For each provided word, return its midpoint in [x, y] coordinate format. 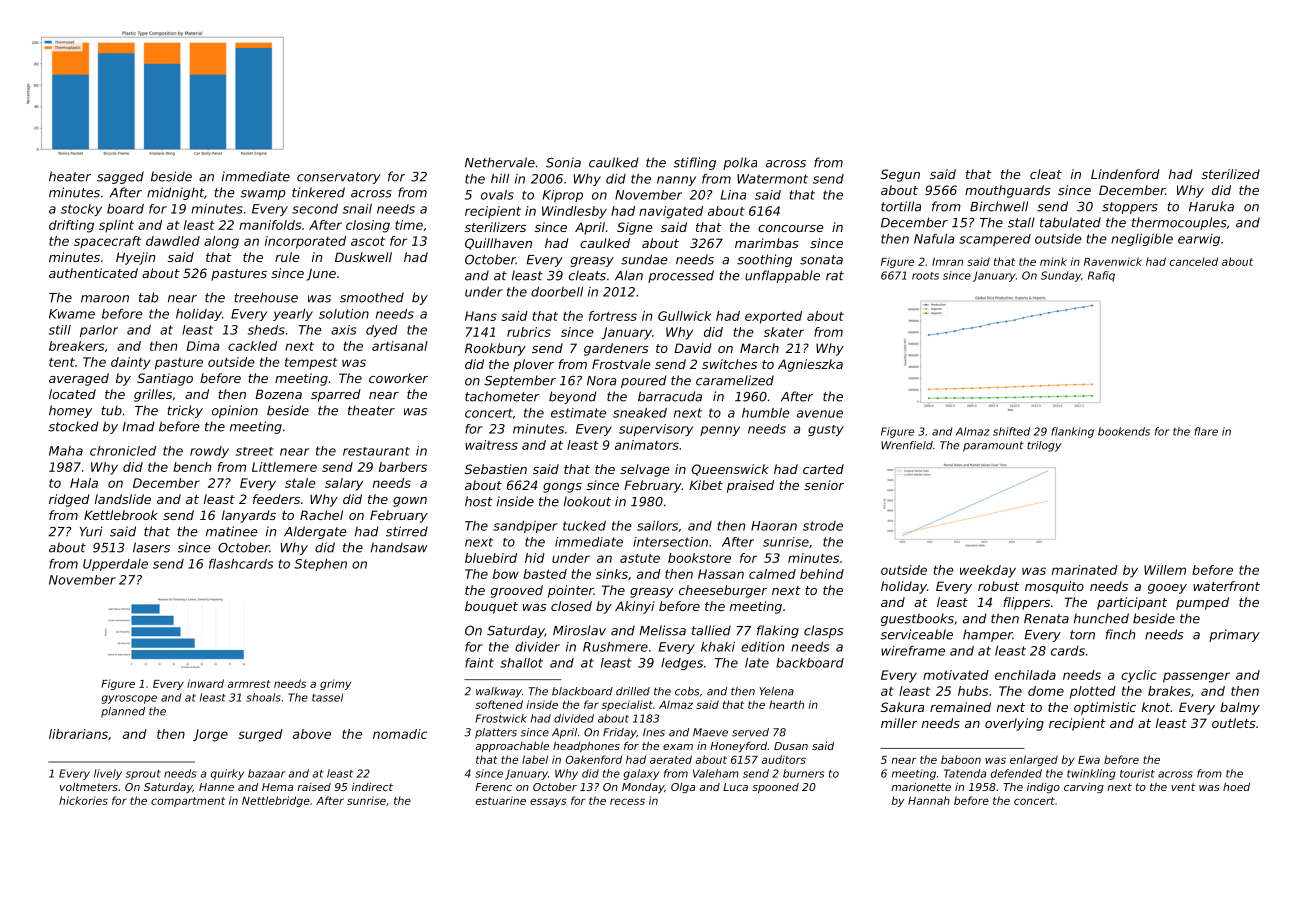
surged [260, 735]
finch [1120, 634]
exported [773, 317]
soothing [764, 260]
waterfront [1226, 586]
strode [823, 526]
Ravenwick [1113, 261]
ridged [69, 500]
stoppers [1130, 208]
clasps [823, 631]
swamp [263, 195]
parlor [99, 331]
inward [205, 683]
